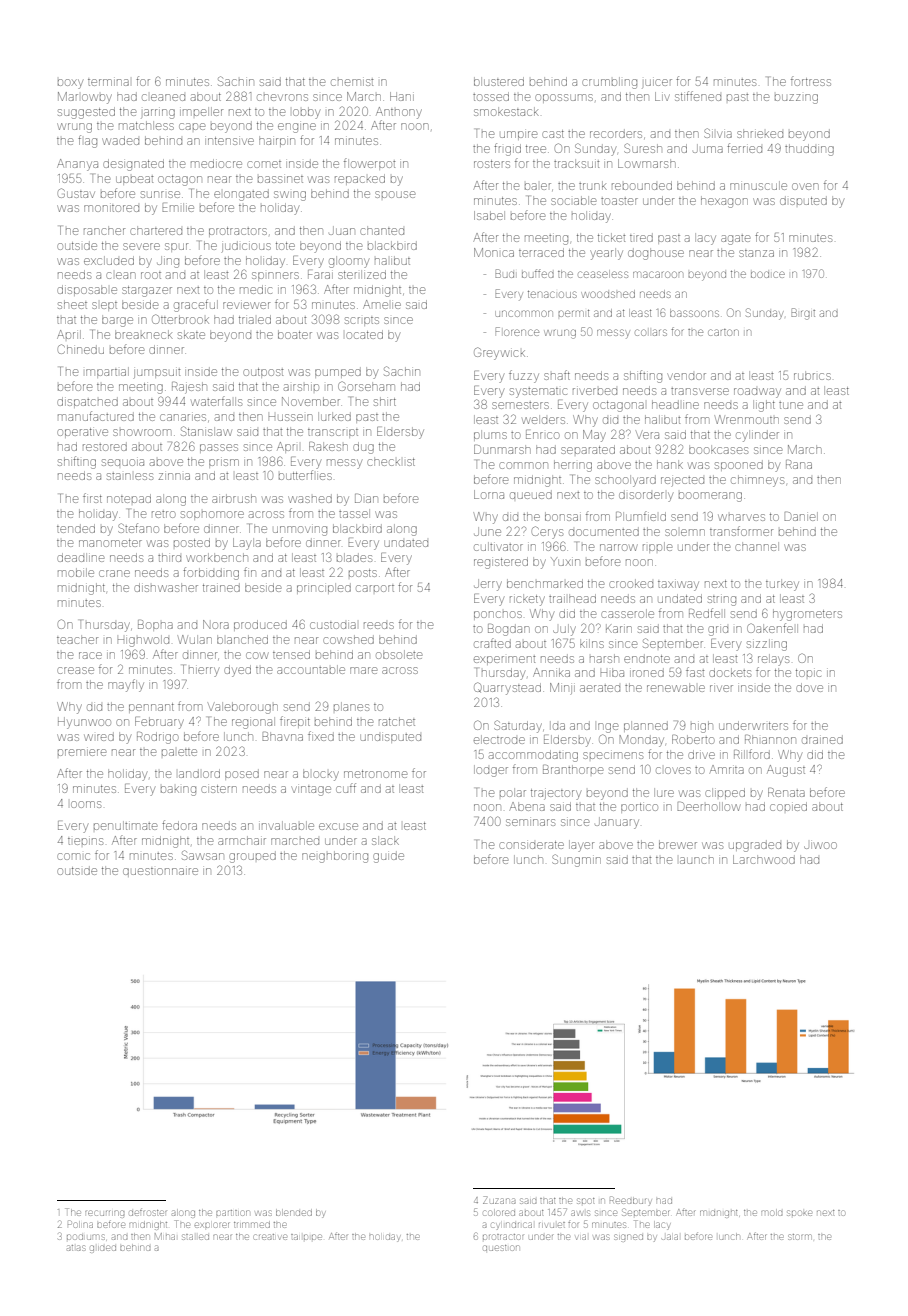 The image size is (908, 1316). I want to click on mobile, so click(76, 572).
